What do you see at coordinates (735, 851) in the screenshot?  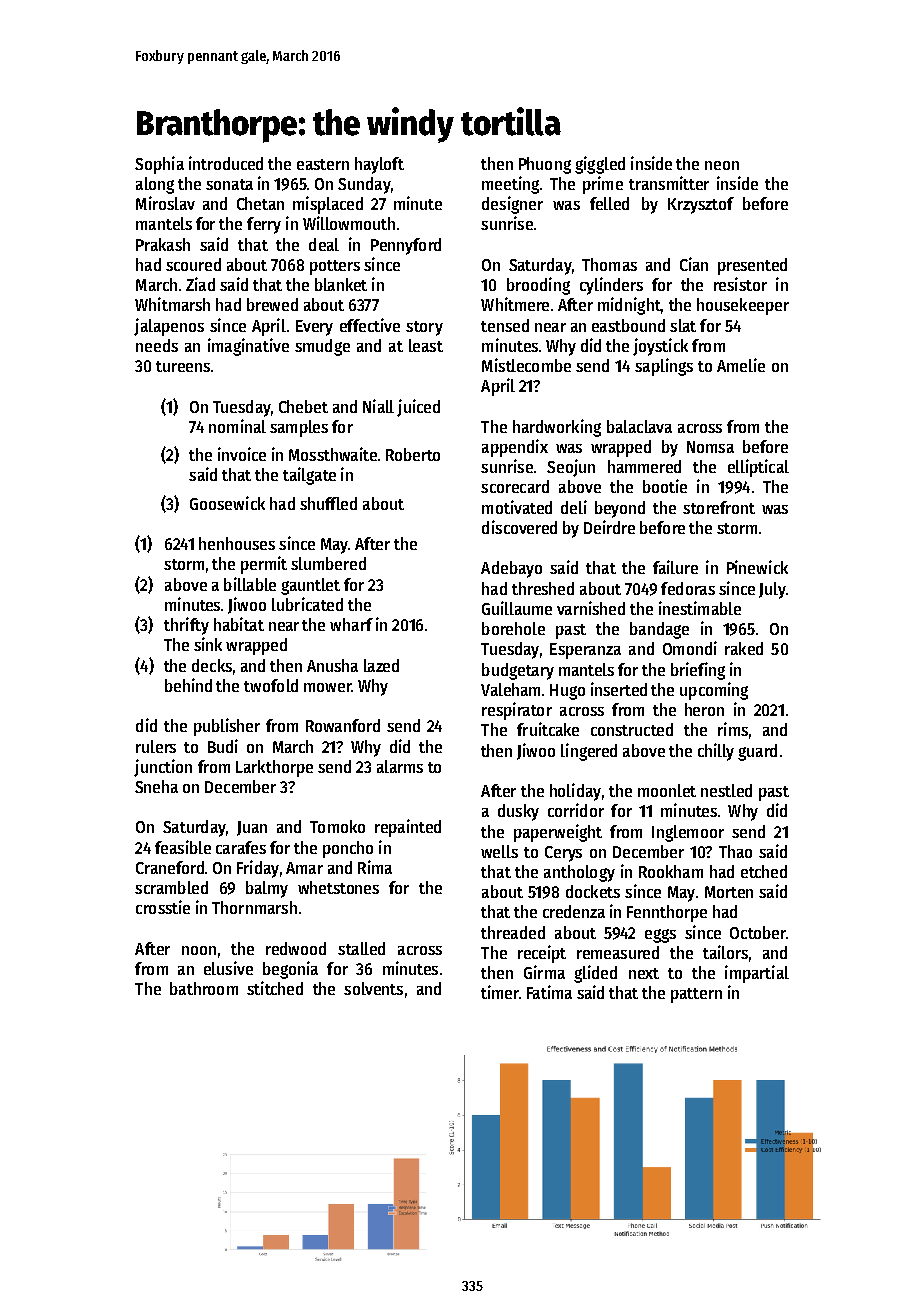 I see `Thao` at bounding box center [735, 851].
